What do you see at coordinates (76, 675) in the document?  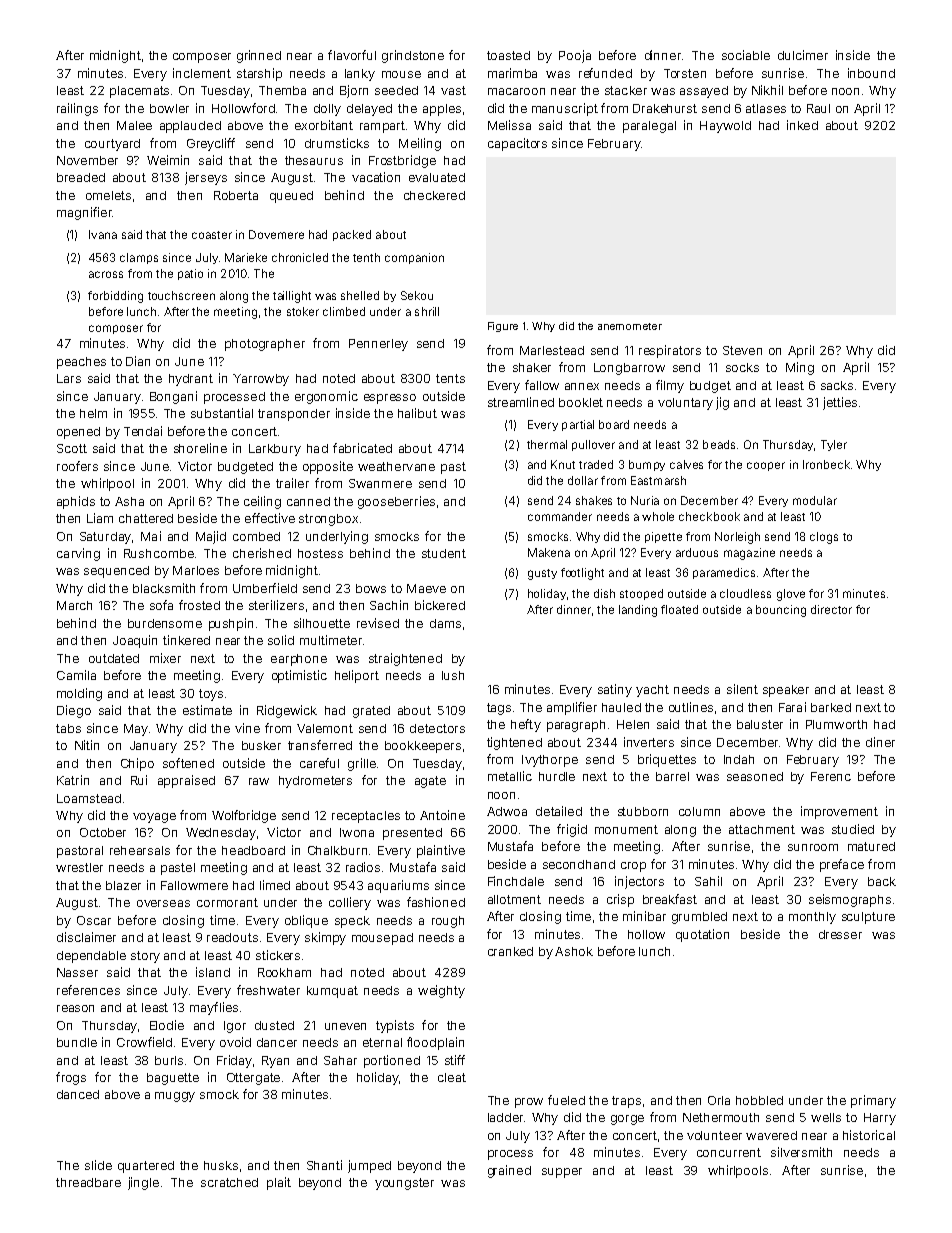 I see `Camila` at bounding box center [76, 675].
